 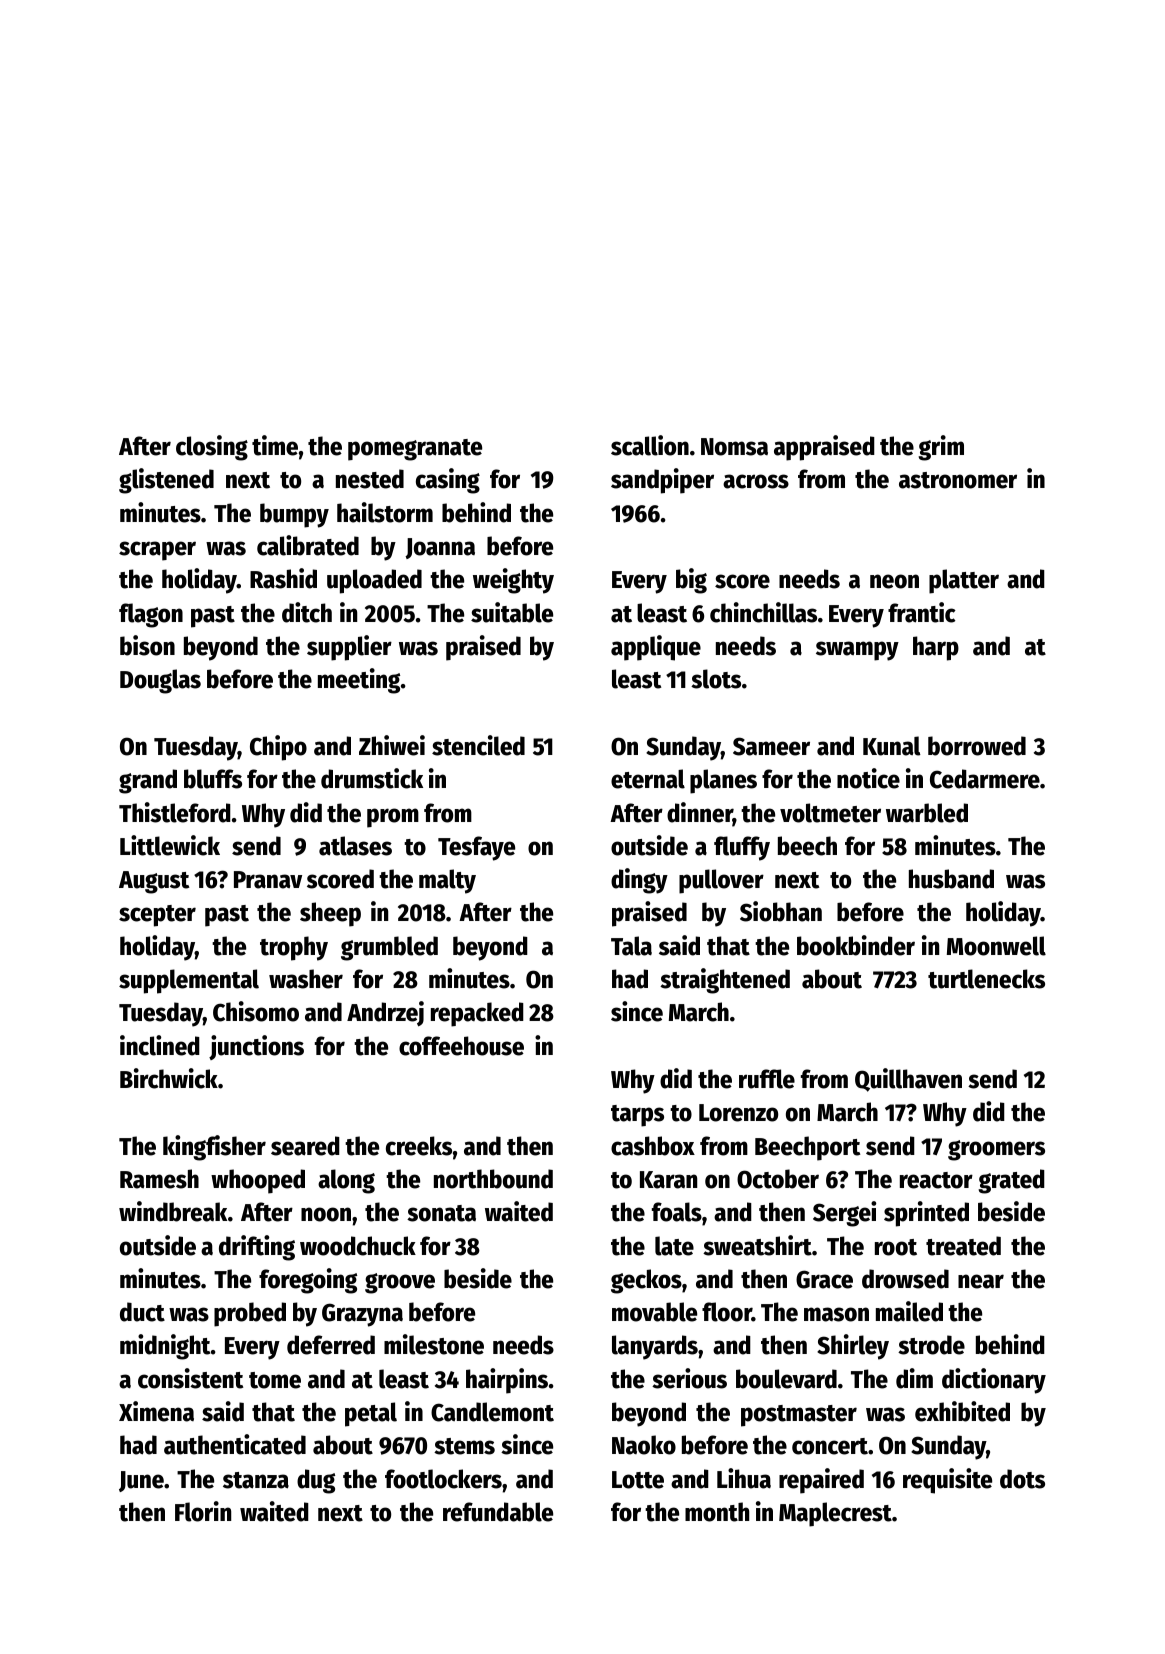 I want to click on Thistleford, so click(x=175, y=812).
